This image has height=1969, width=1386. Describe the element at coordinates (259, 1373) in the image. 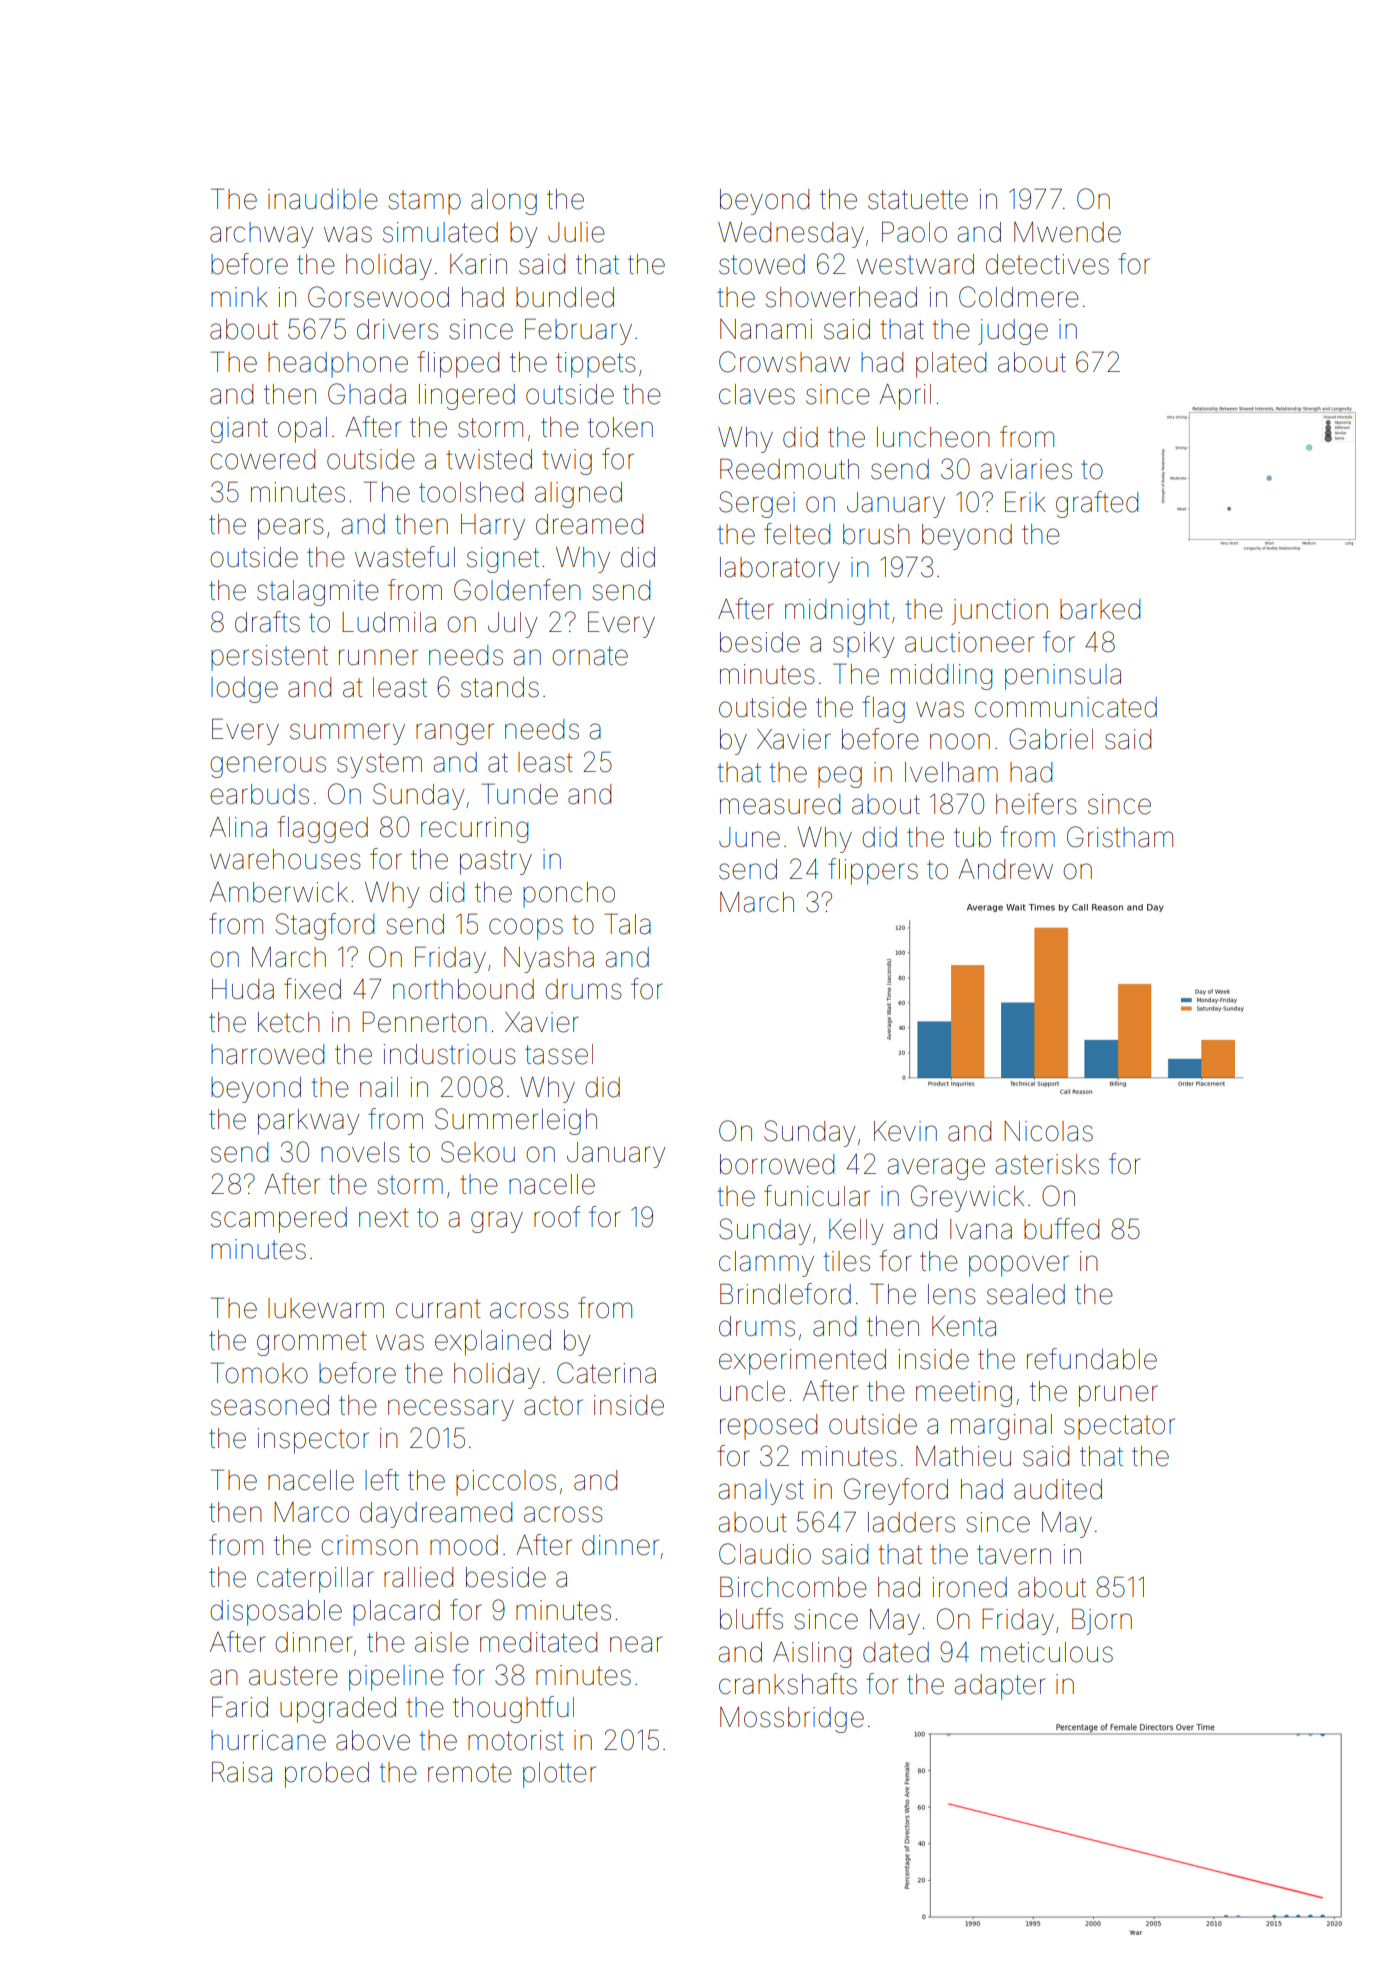

I see `Tomoko` at that location.
